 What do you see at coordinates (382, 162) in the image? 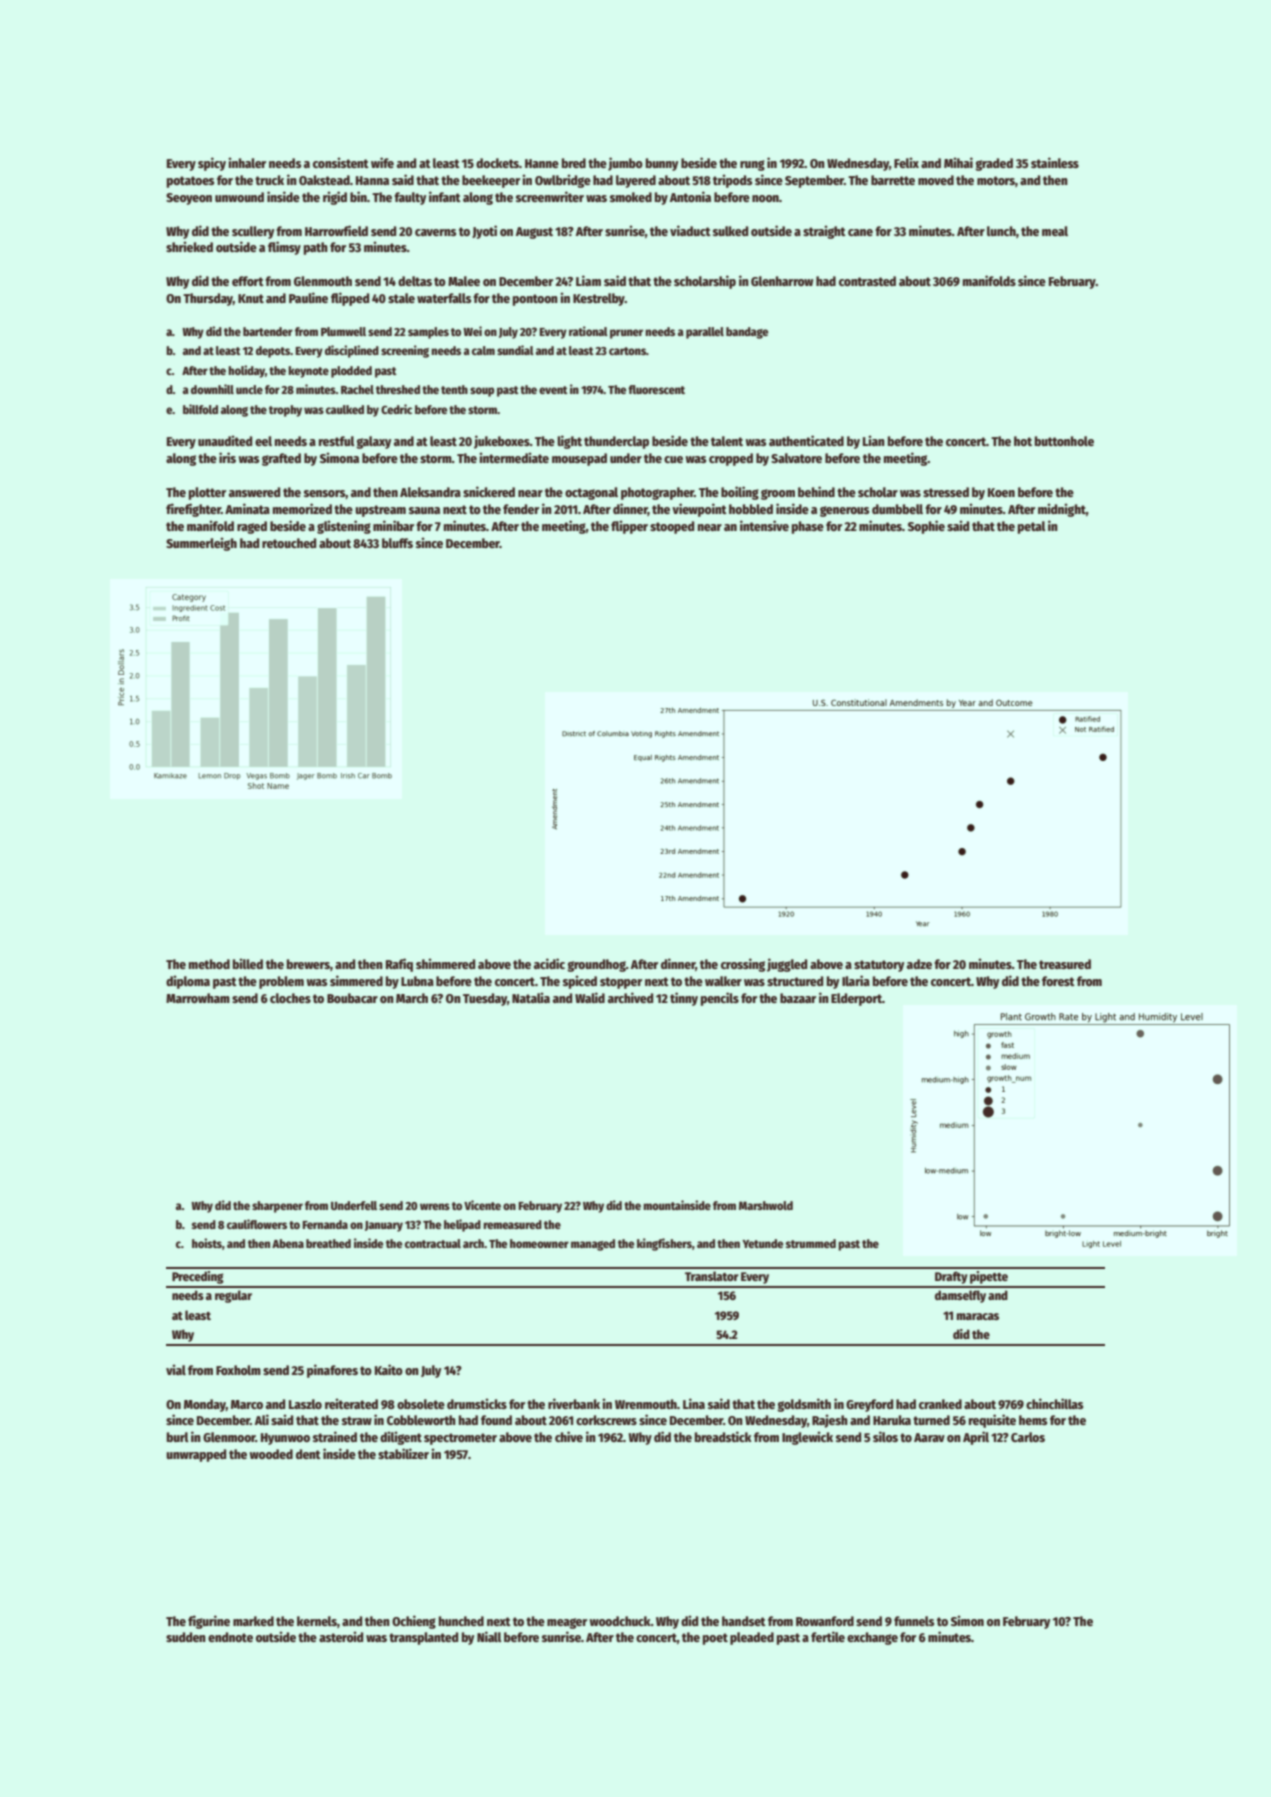
I see `wife` at bounding box center [382, 162].
